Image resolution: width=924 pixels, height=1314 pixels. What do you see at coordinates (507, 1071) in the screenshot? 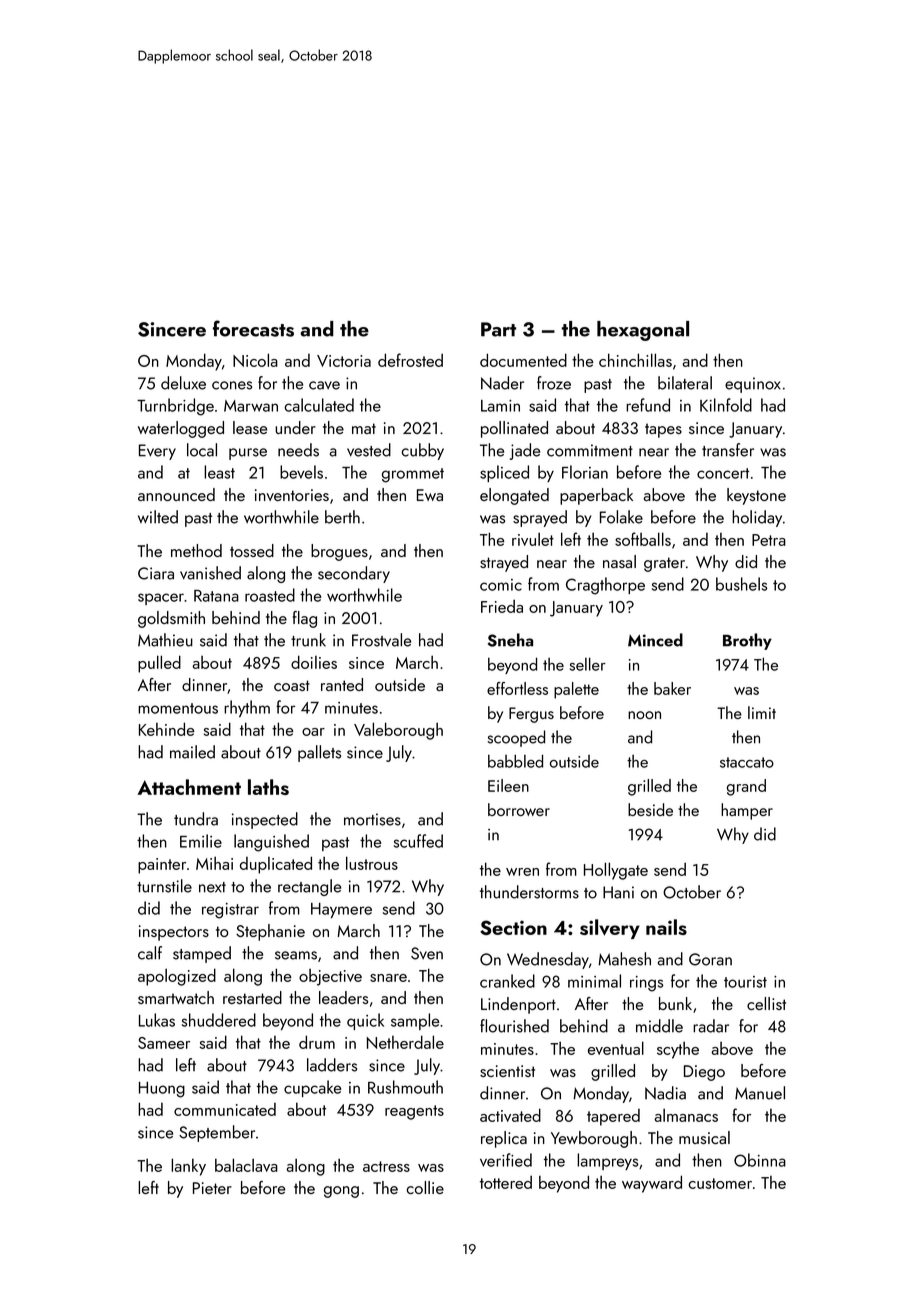
I see `scientist` at bounding box center [507, 1071].
